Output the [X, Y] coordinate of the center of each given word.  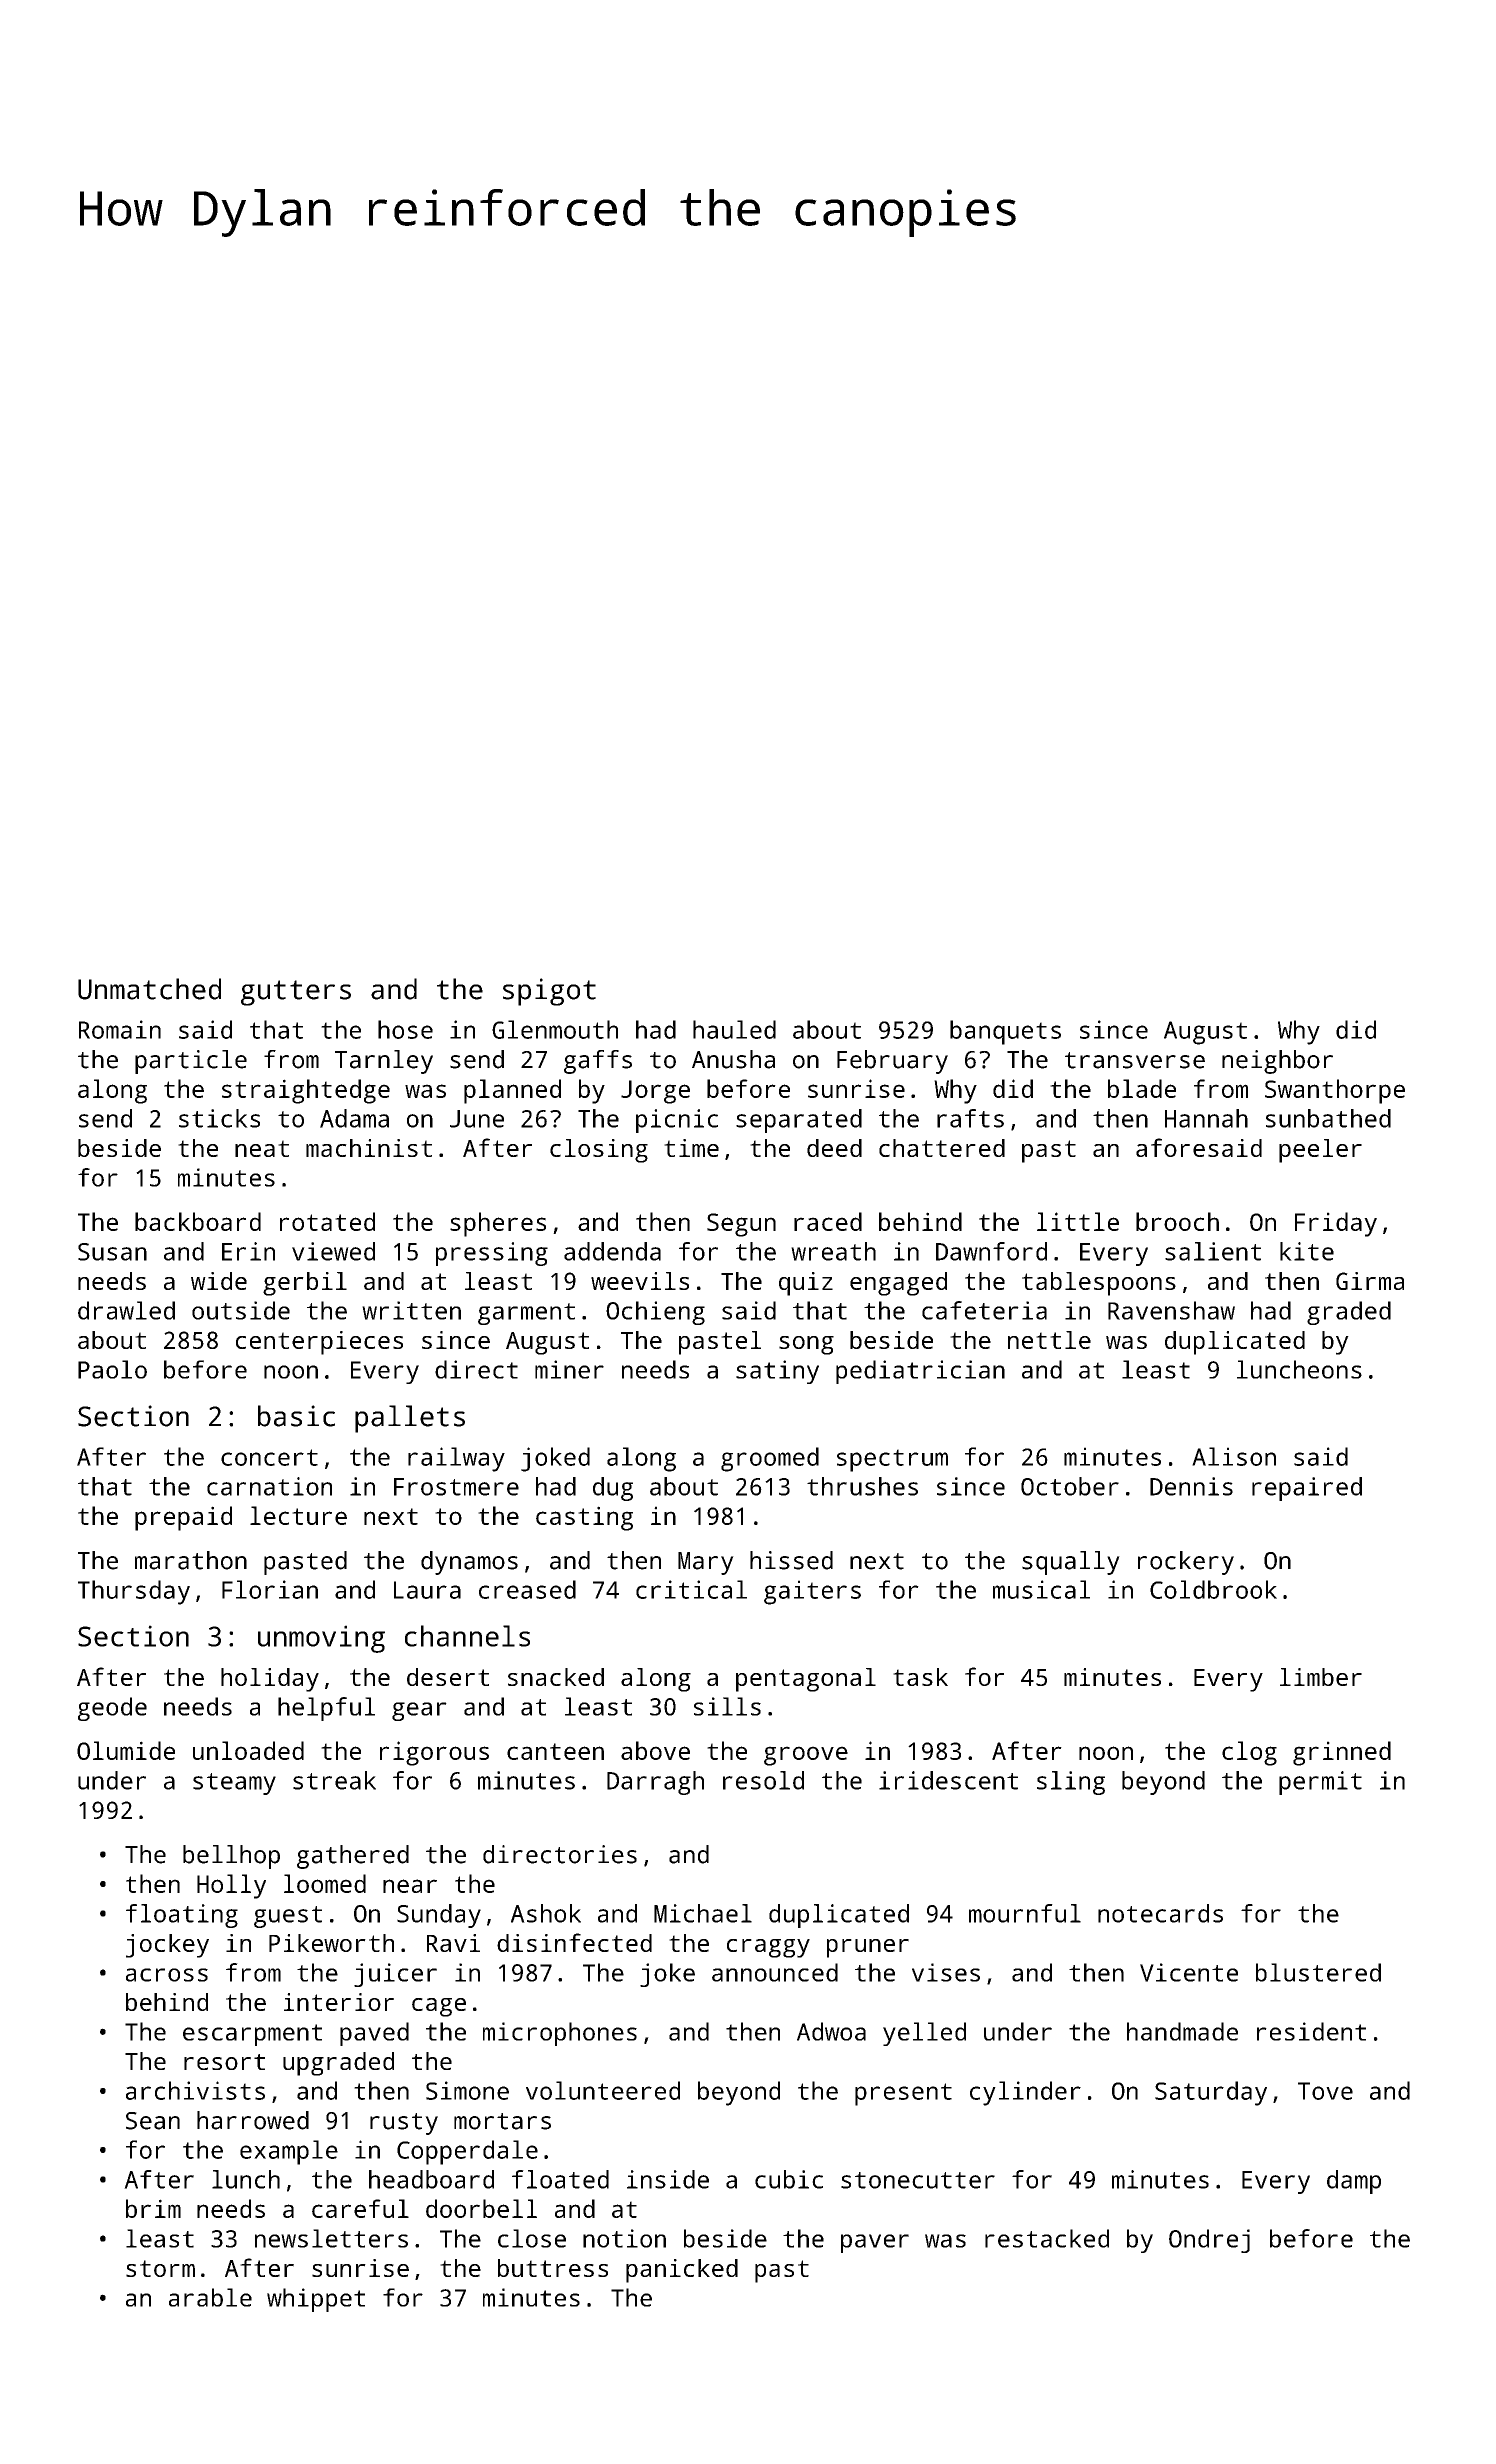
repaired [1307, 1489]
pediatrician [920, 1372]
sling [1071, 1783]
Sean [153, 2121]
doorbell [481, 2208]
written [411, 1310]
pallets [410, 1419]
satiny [777, 1372]
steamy [234, 1784]
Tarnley [384, 1062]
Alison [1234, 1456]
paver [875, 2243]
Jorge [655, 1092]
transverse [1135, 1060]
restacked [1047, 2238]
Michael [703, 1913]
